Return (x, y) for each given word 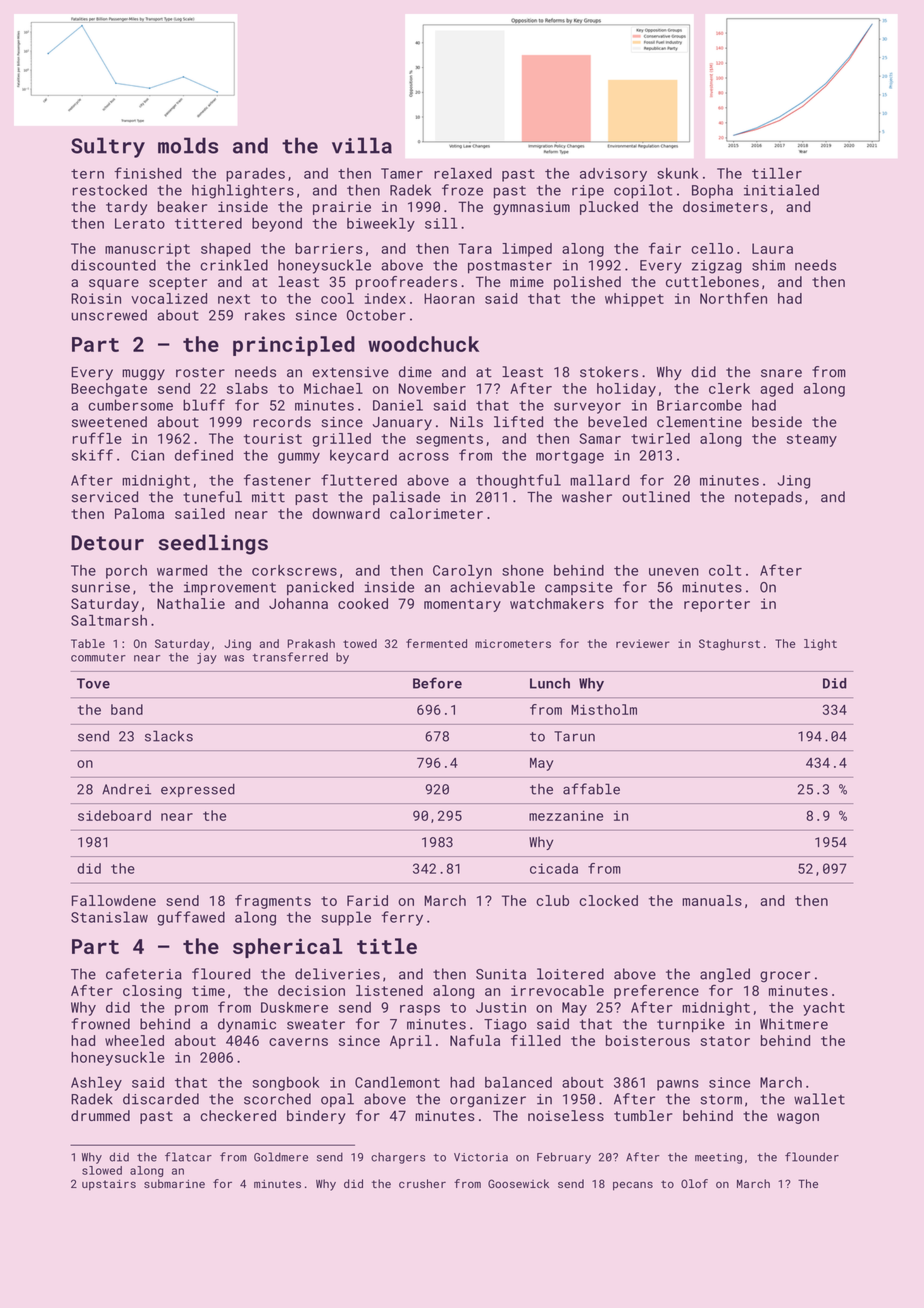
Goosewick (518, 1183)
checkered (238, 1115)
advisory (613, 175)
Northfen (733, 298)
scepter (178, 283)
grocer (785, 977)
